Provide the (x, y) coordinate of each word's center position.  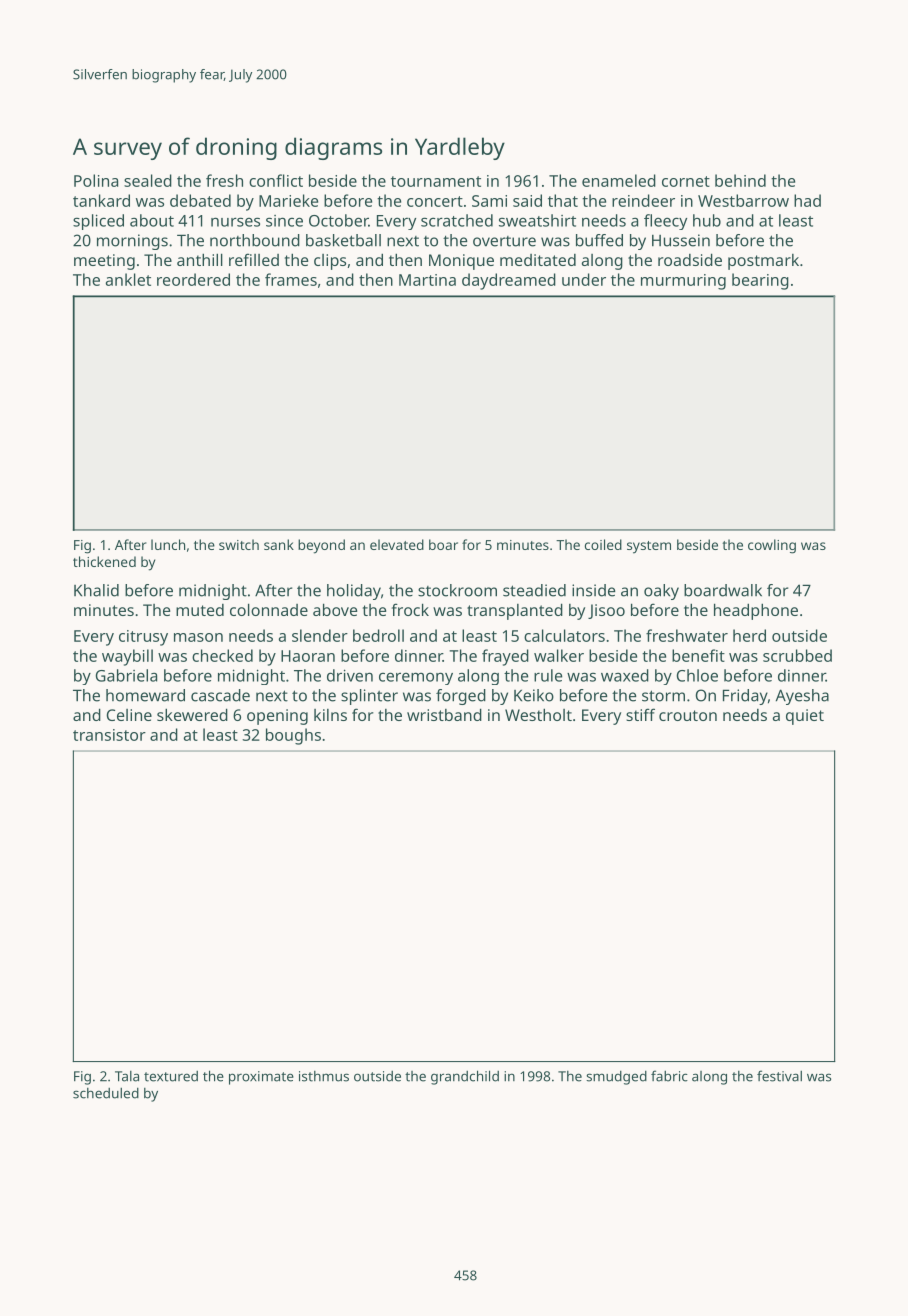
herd (749, 635)
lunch (168, 544)
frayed (505, 657)
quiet (805, 717)
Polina (96, 180)
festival (779, 1076)
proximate (261, 1078)
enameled (619, 180)
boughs (293, 736)
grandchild (465, 1077)
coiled (603, 544)
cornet (686, 181)
